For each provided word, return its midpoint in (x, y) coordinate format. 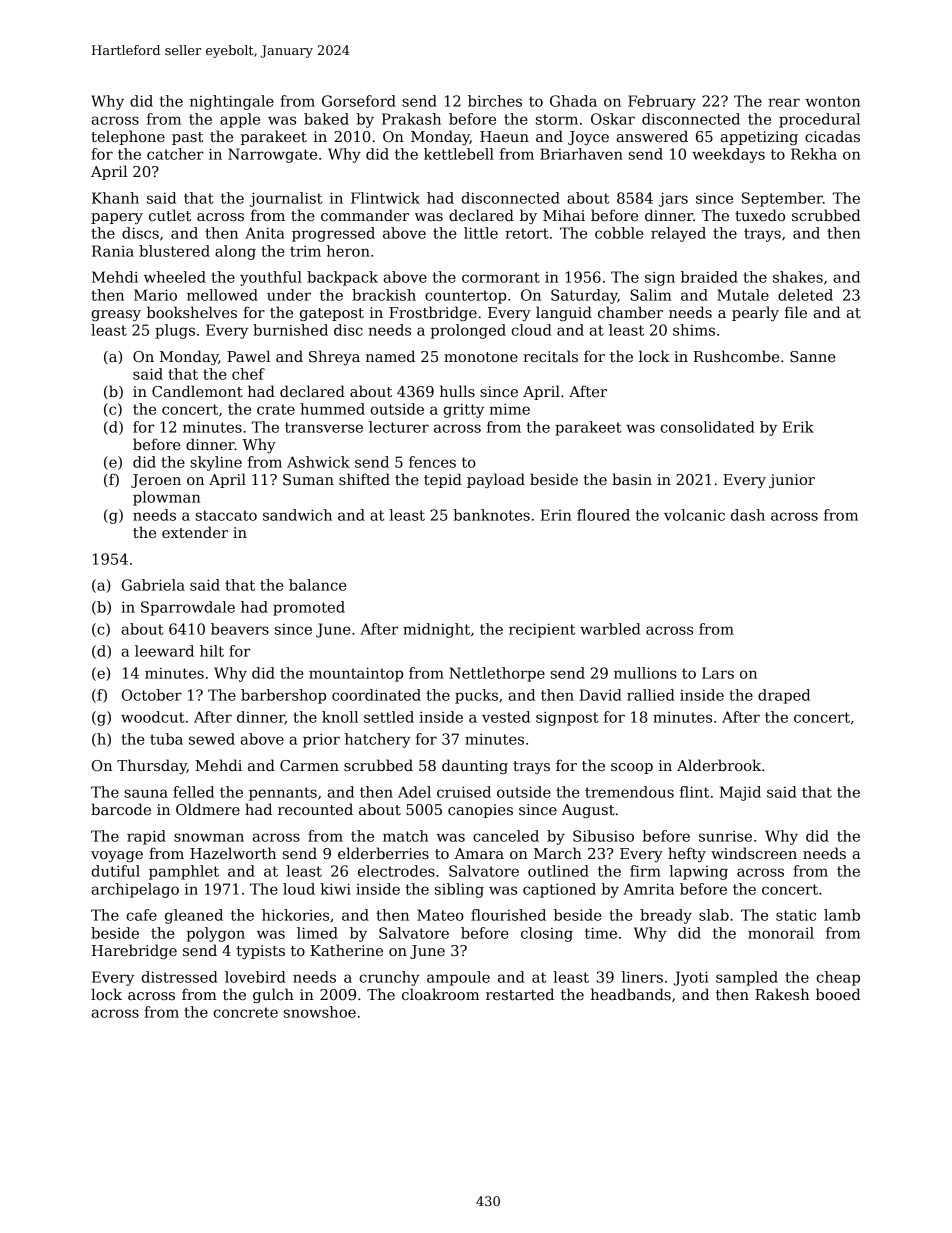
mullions (645, 673)
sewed (212, 739)
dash (748, 515)
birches (495, 101)
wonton (832, 101)
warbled (610, 629)
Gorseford (359, 101)
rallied (651, 695)
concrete (245, 1012)
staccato (226, 515)
